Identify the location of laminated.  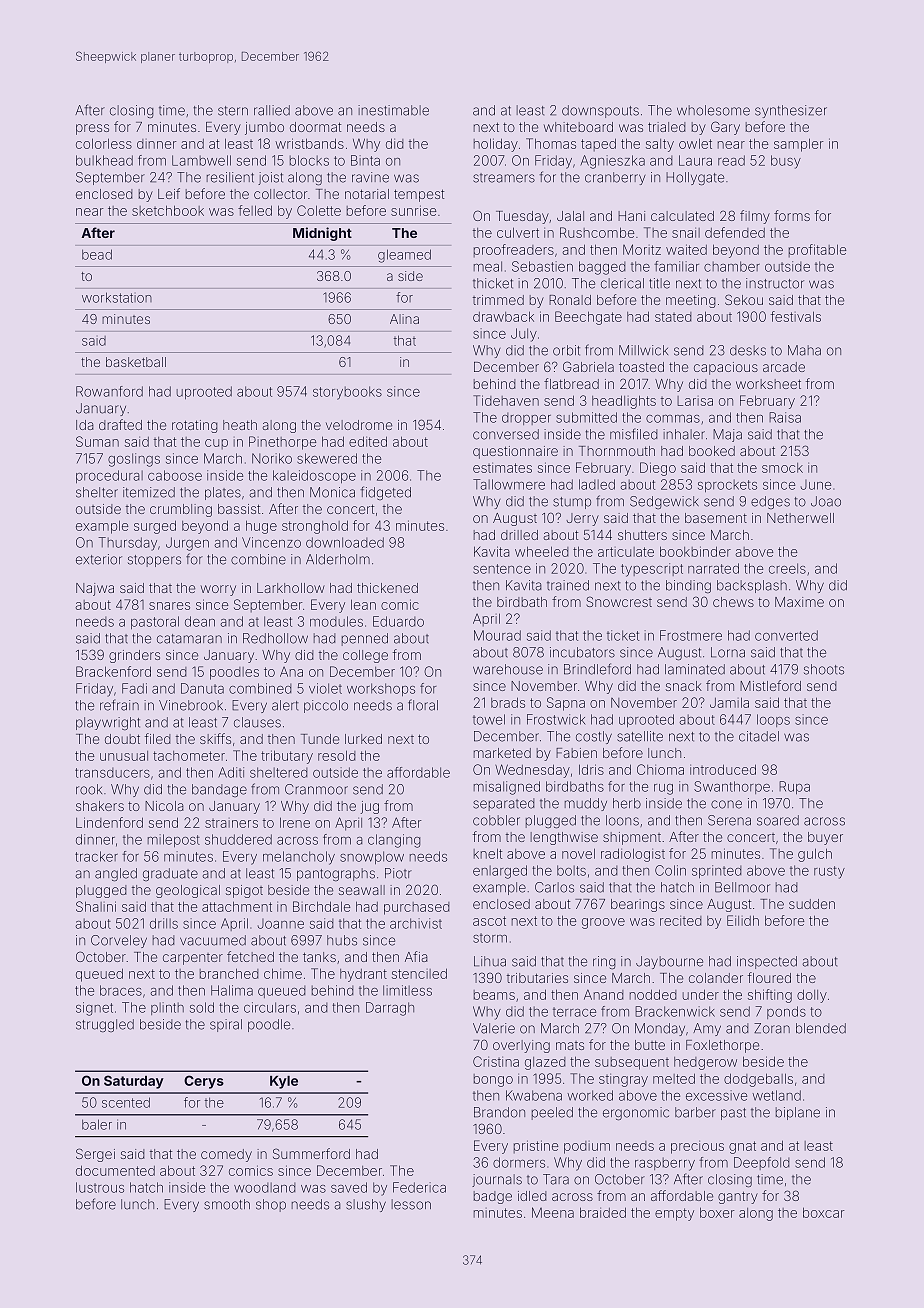
(695, 669).
